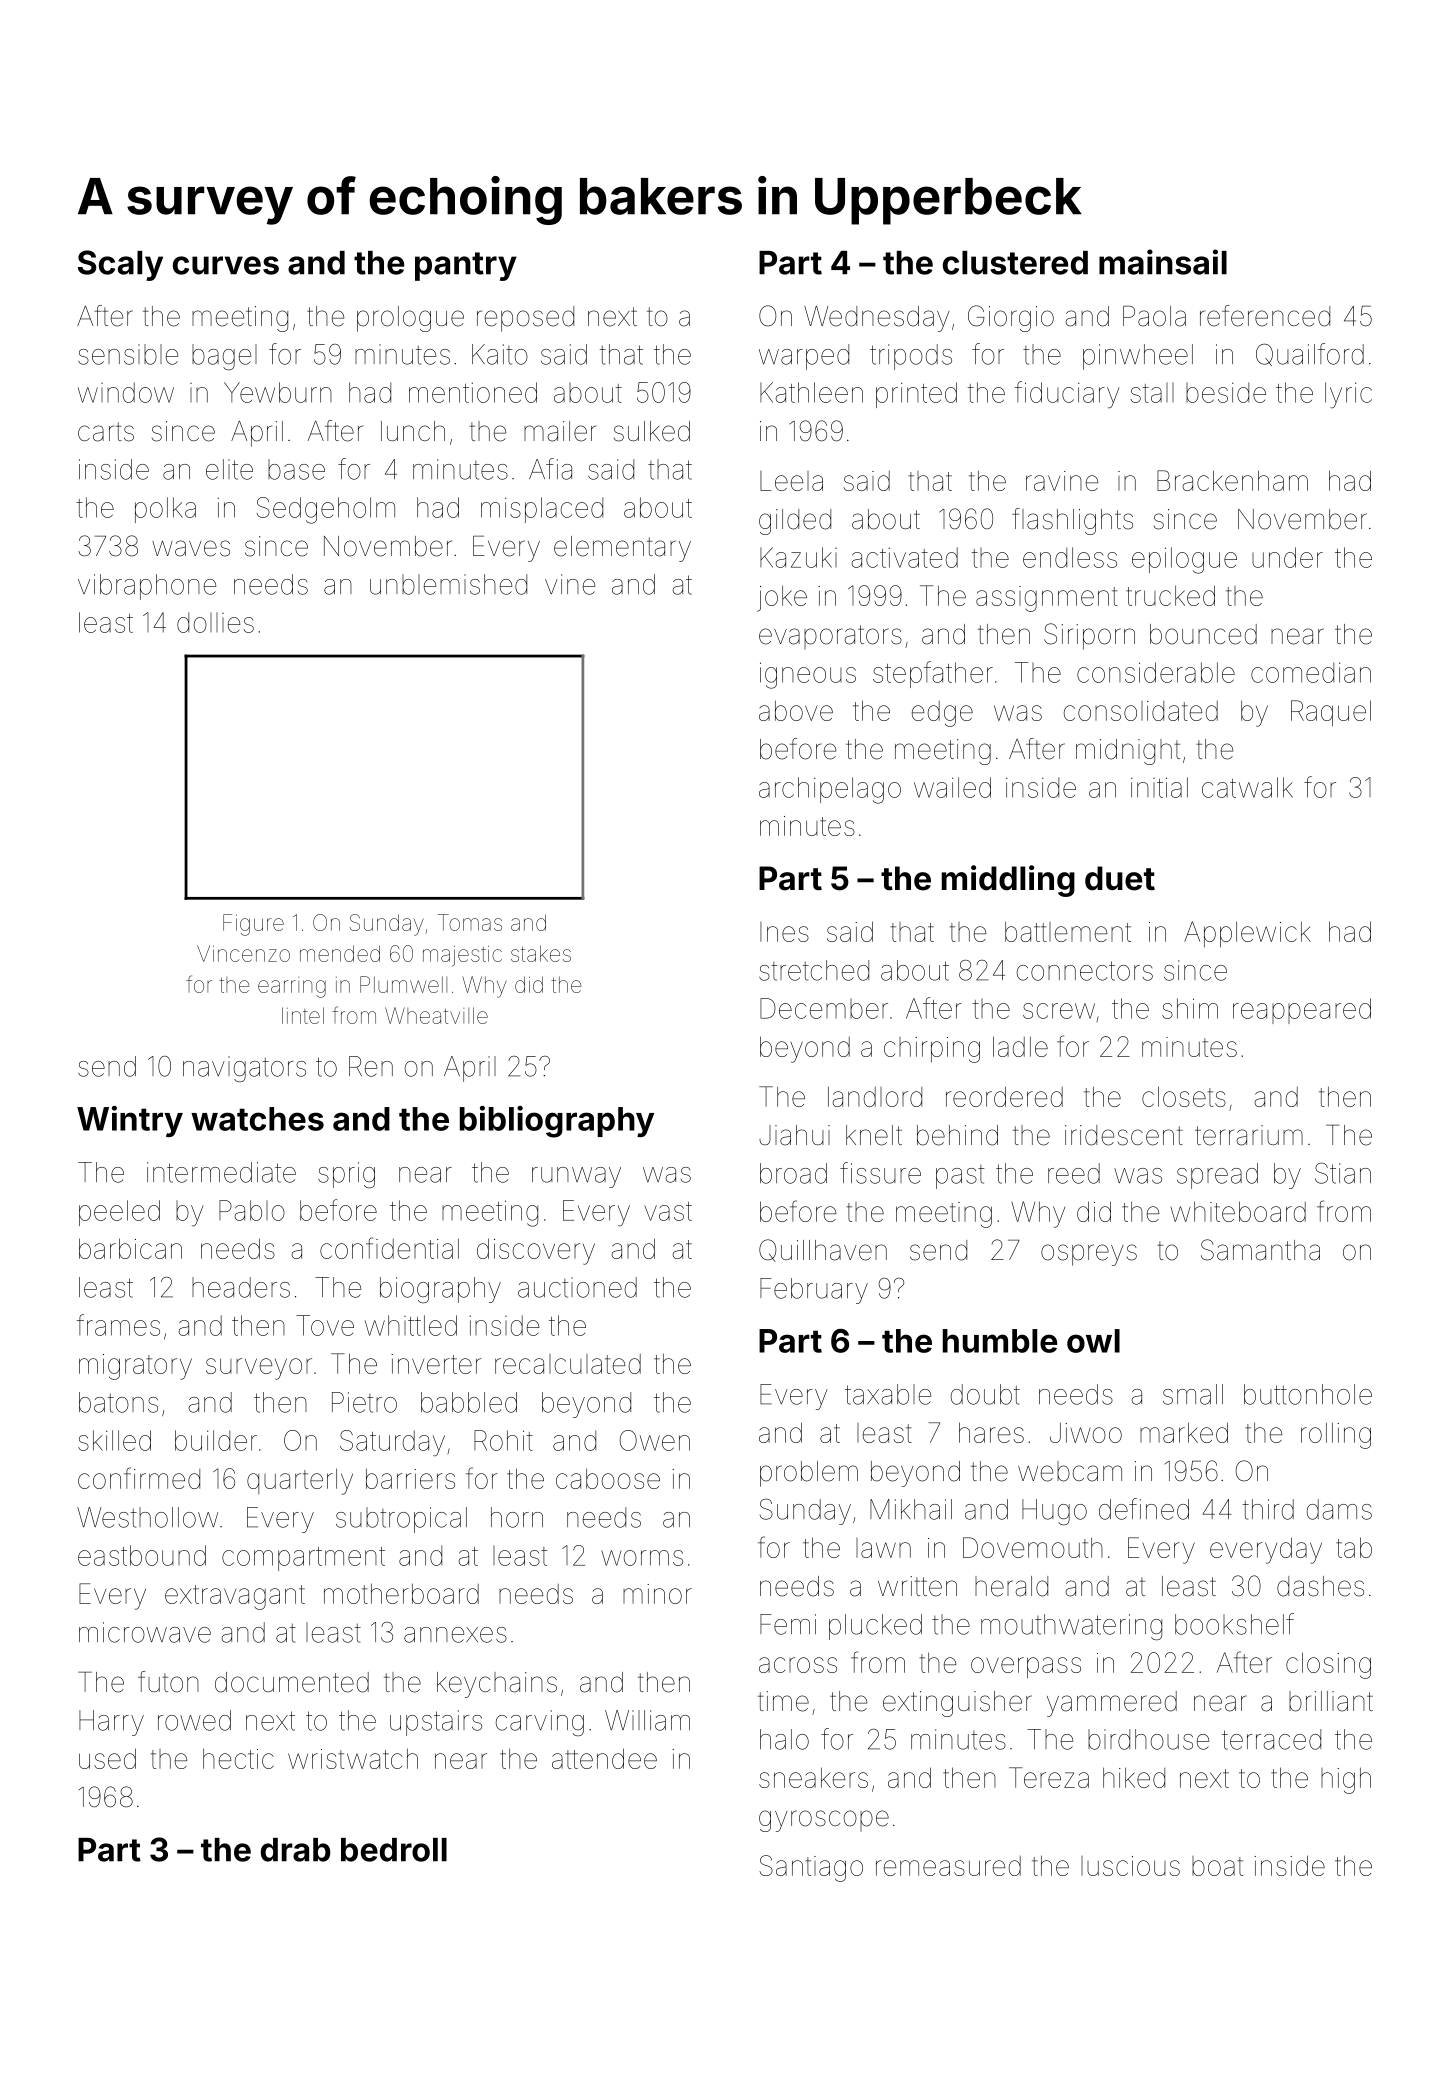  What do you see at coordinates (229, 469) in the screenshot?
I see `elite` at bounding box center [229, 469].
